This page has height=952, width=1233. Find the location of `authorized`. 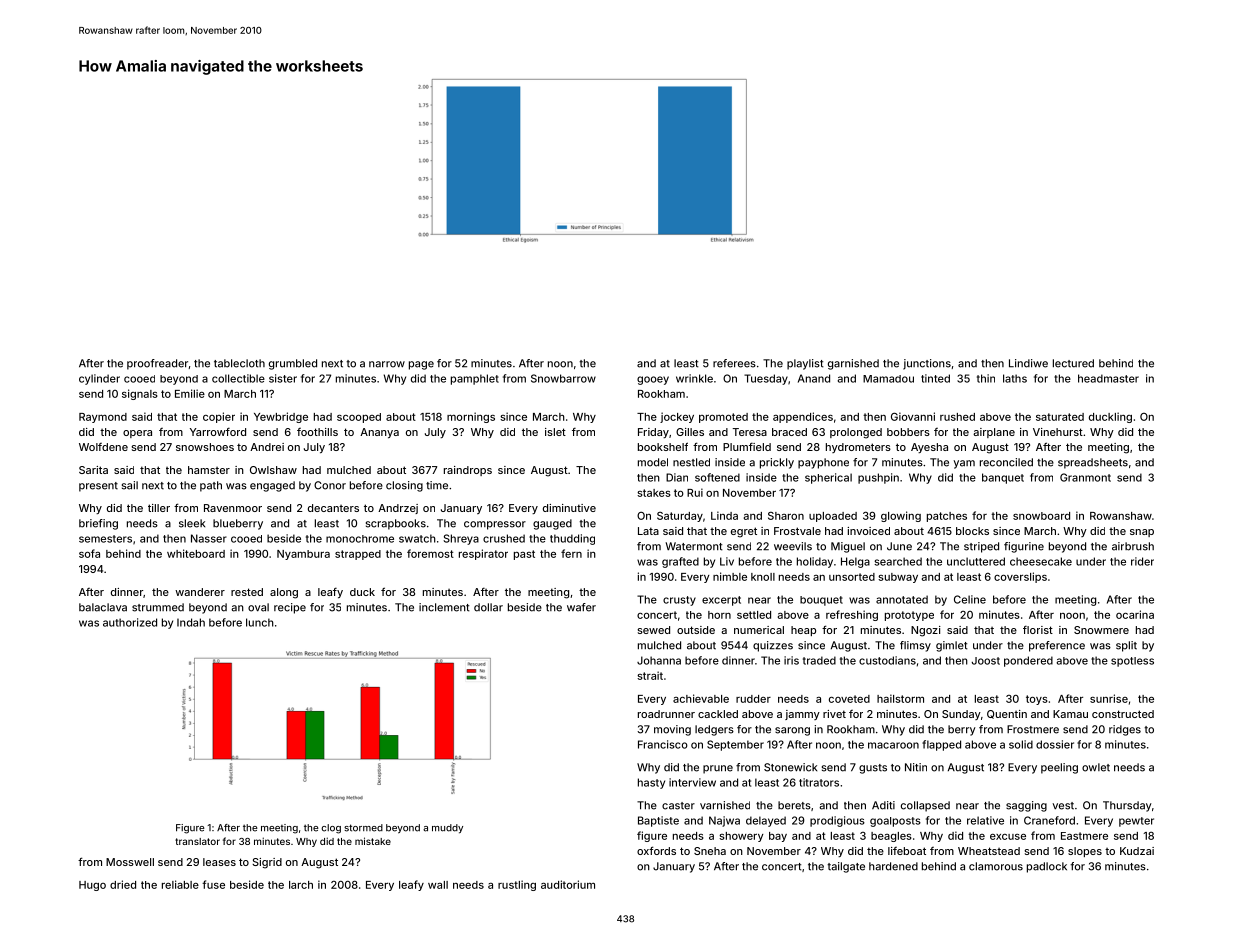

authorized is located at coordinates (130, 622).
